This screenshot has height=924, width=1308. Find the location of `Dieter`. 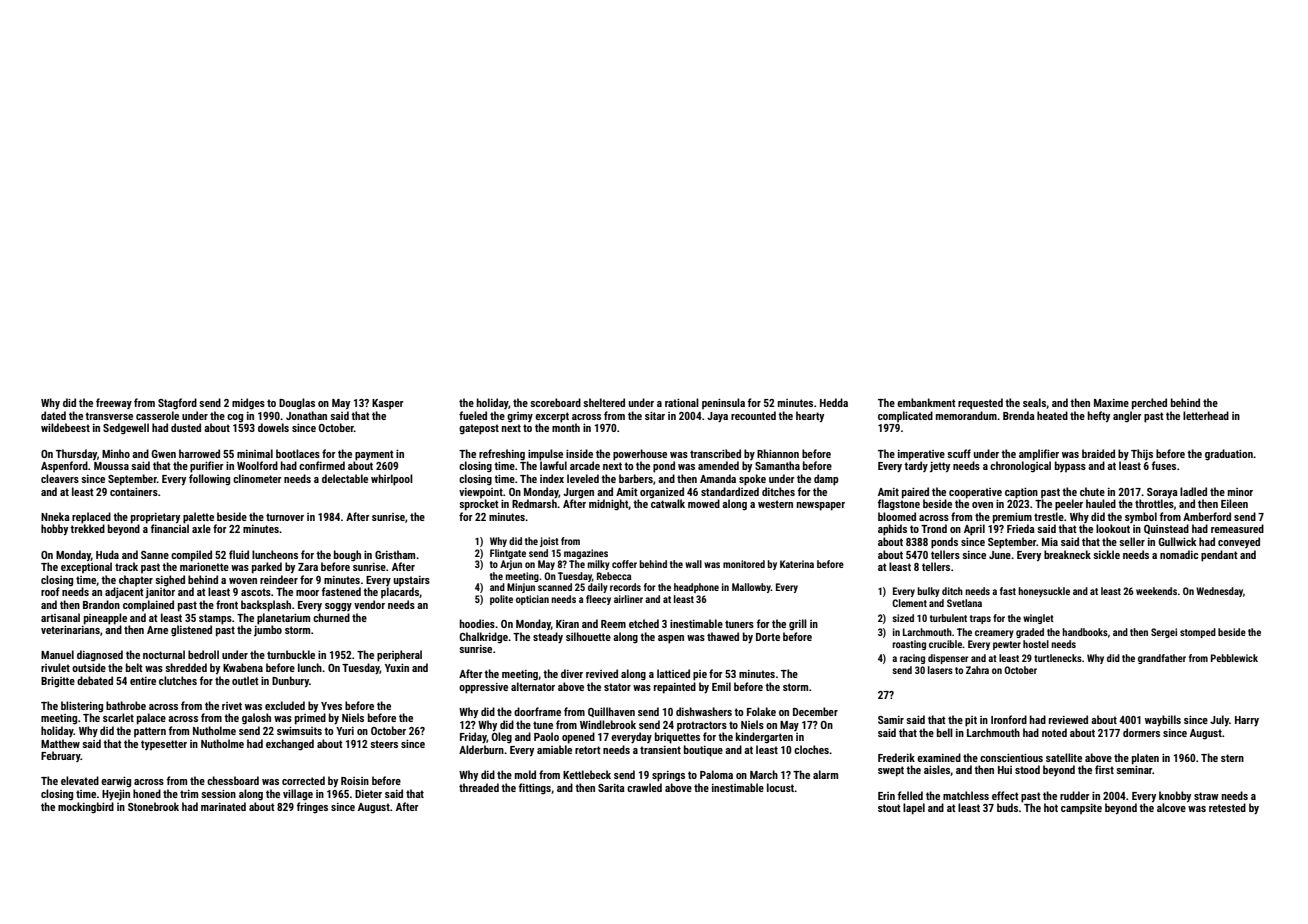

Dieter is located at coordinates (368, 794).
